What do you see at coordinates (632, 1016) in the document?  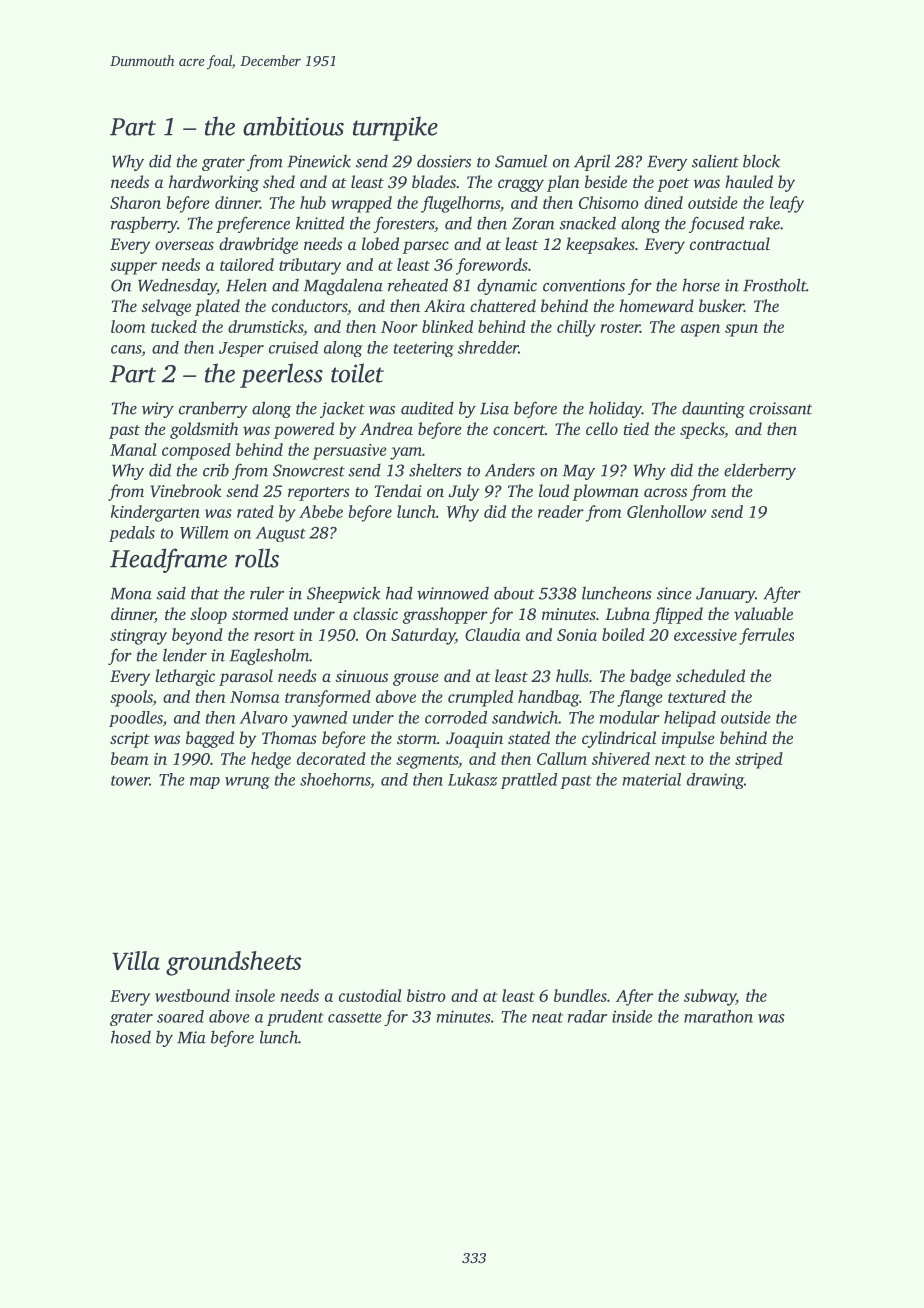 I see `inside` at bounding box center [632, 1016].
